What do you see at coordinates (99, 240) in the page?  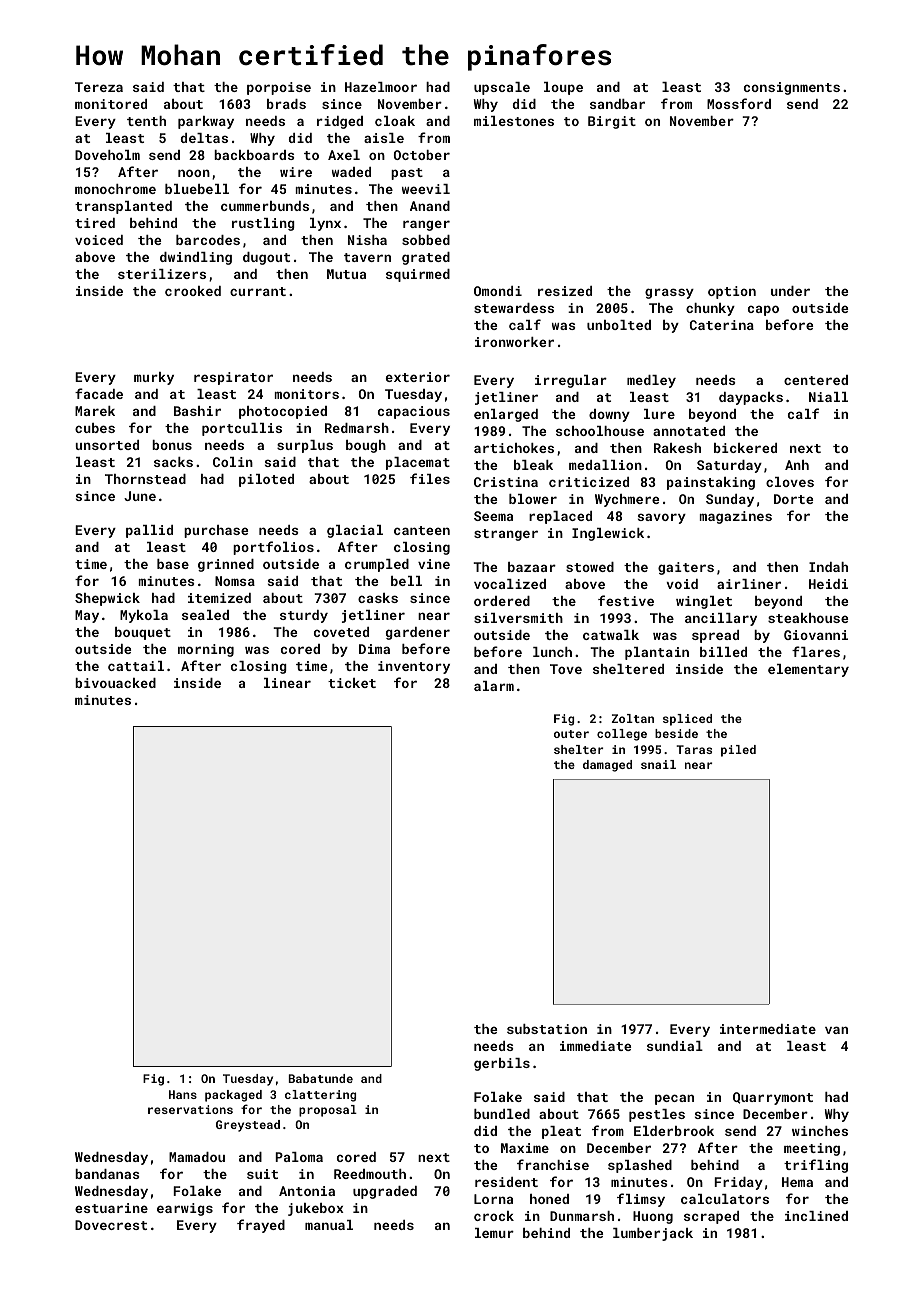 I see `voiced` at bounding box center [99, 240].
